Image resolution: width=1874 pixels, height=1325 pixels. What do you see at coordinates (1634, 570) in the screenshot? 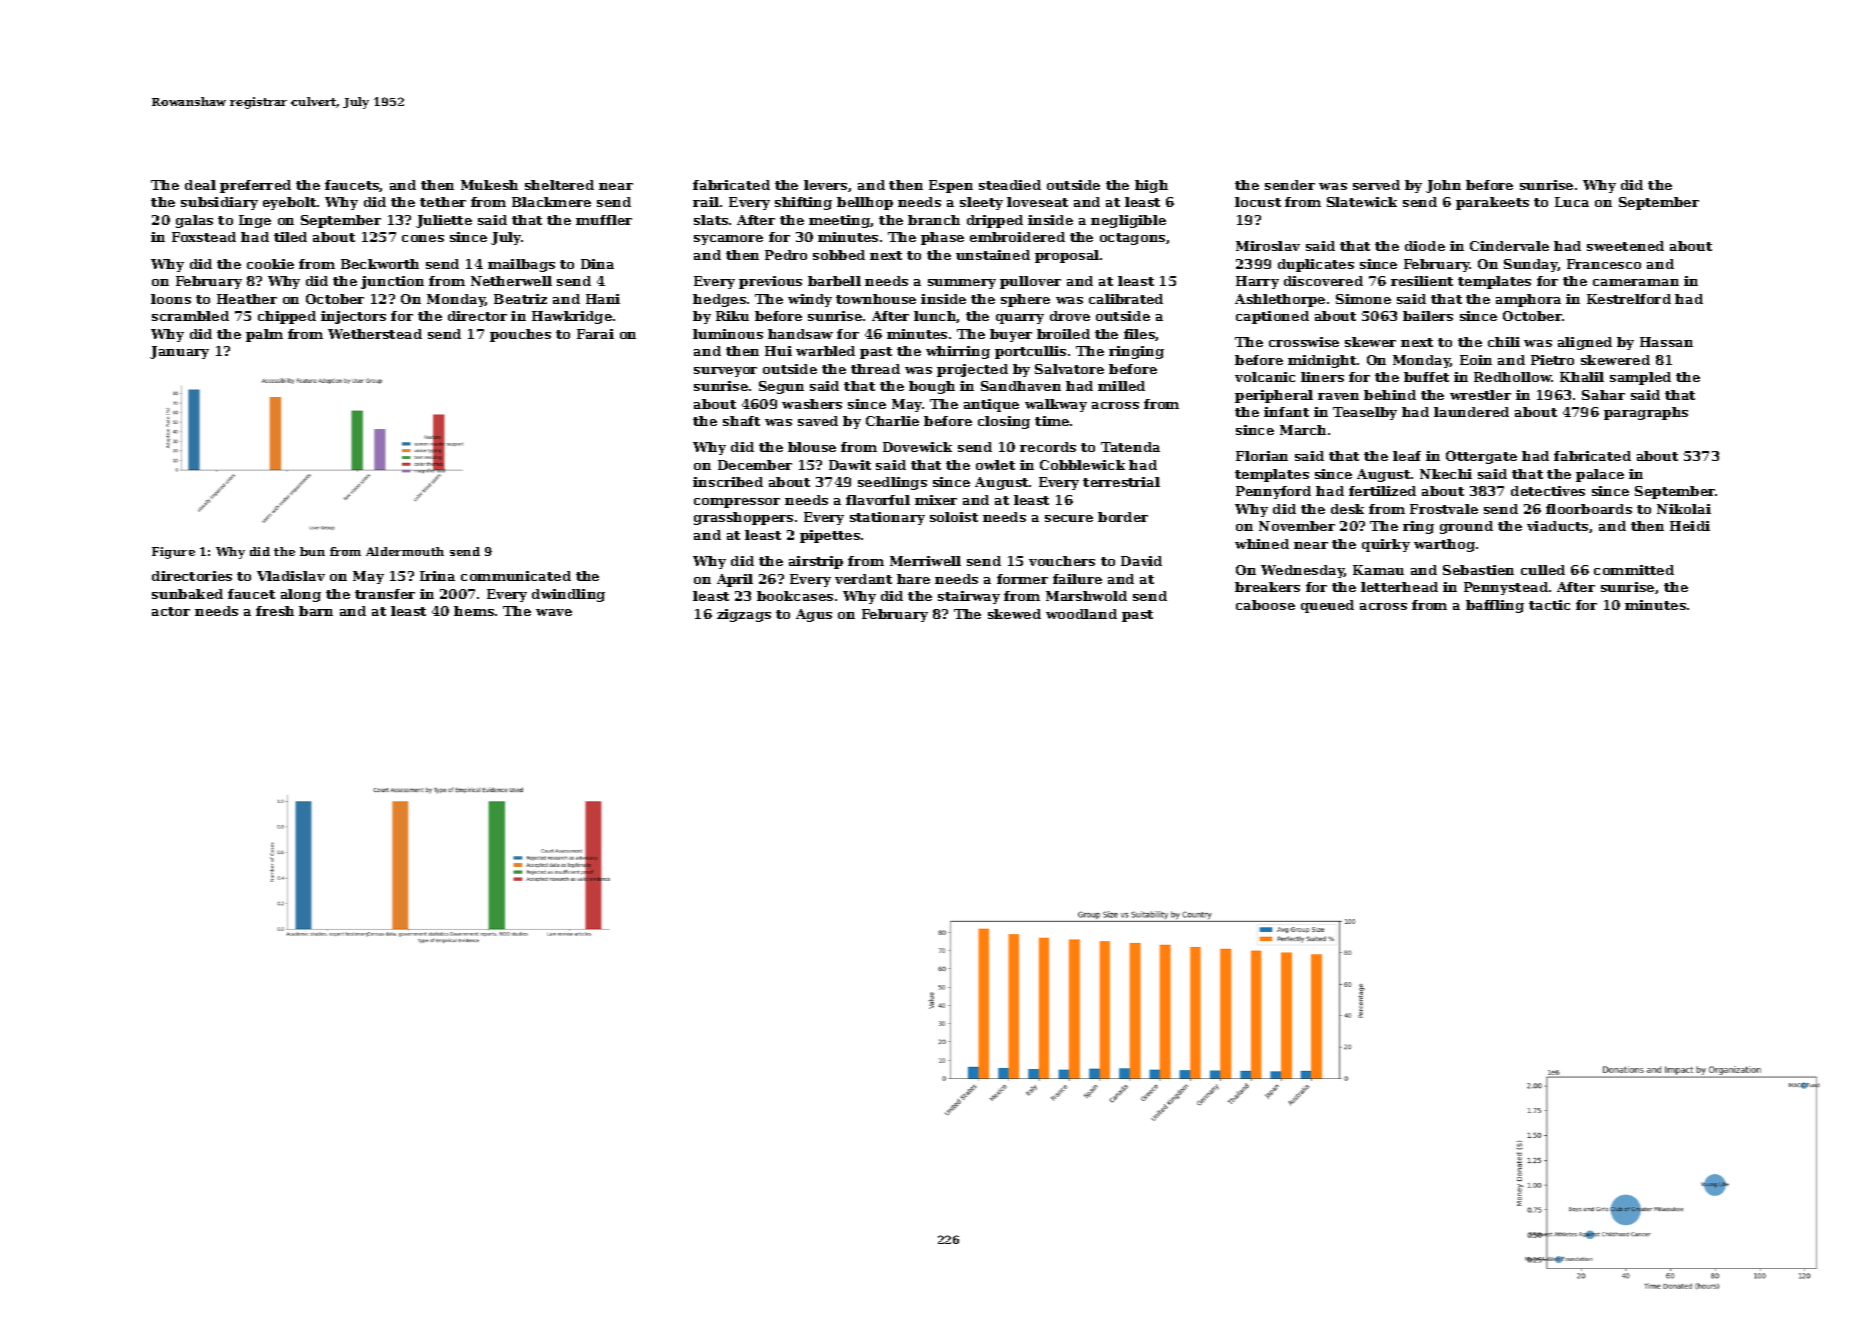
I see `committed` at bounding box center [1634, 570].
